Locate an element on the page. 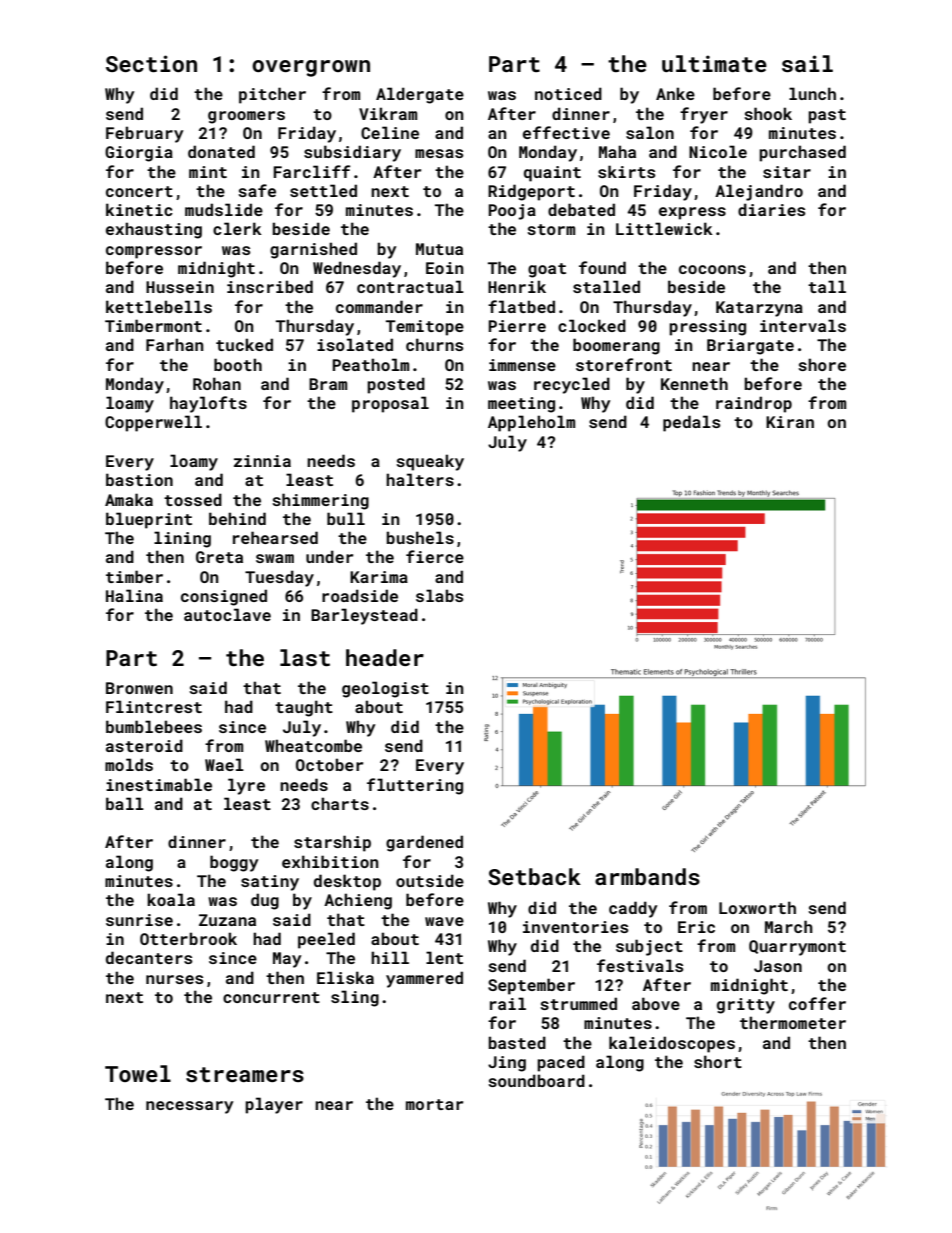 The image size is (952, 1233). Aldergate is located at coordinates (420, 95).
